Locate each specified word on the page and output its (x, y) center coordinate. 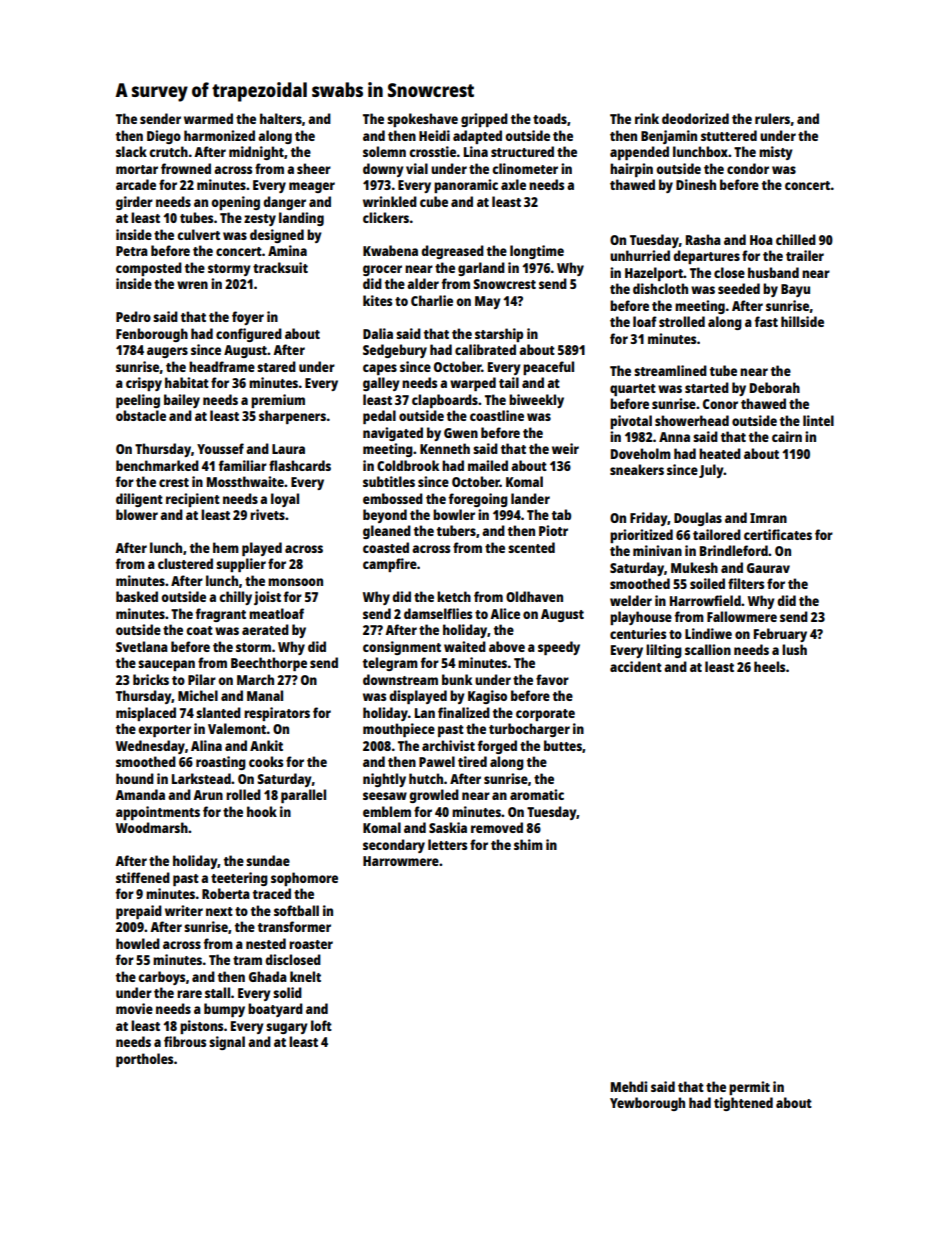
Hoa (761, 240)
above (507, 646)
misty (776, 153)
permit (749, 1088)
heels (769, 666)
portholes (144, 1060)
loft (321, 1025)
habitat (187, 382)
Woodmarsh (152, 827)
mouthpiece (399, 730)
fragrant (221, 615)
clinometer (525, 168)
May (488, 302)
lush (794, 649)
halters (281, 118)
